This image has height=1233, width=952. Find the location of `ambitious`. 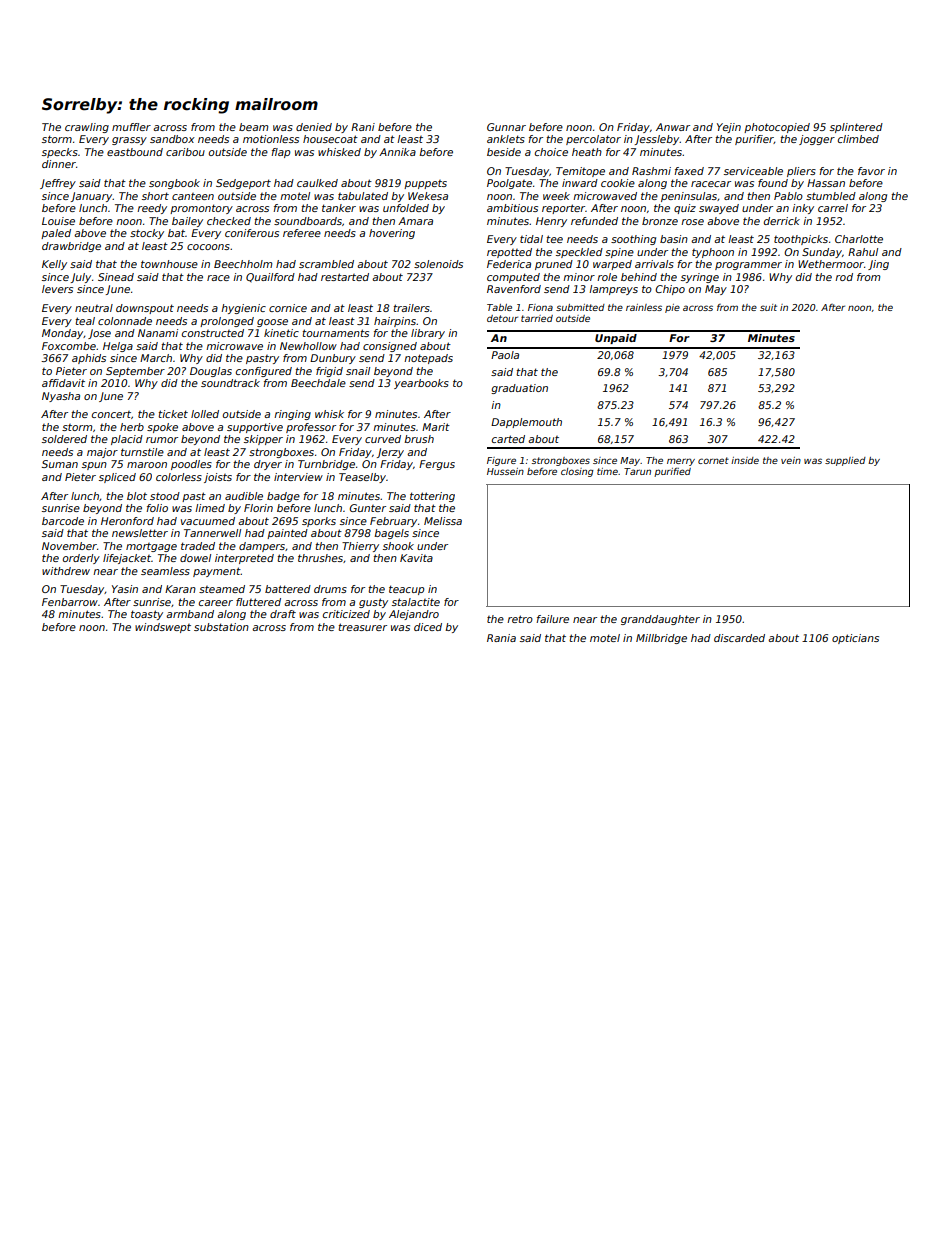

ambitious is located at coordinates (512, 208).
